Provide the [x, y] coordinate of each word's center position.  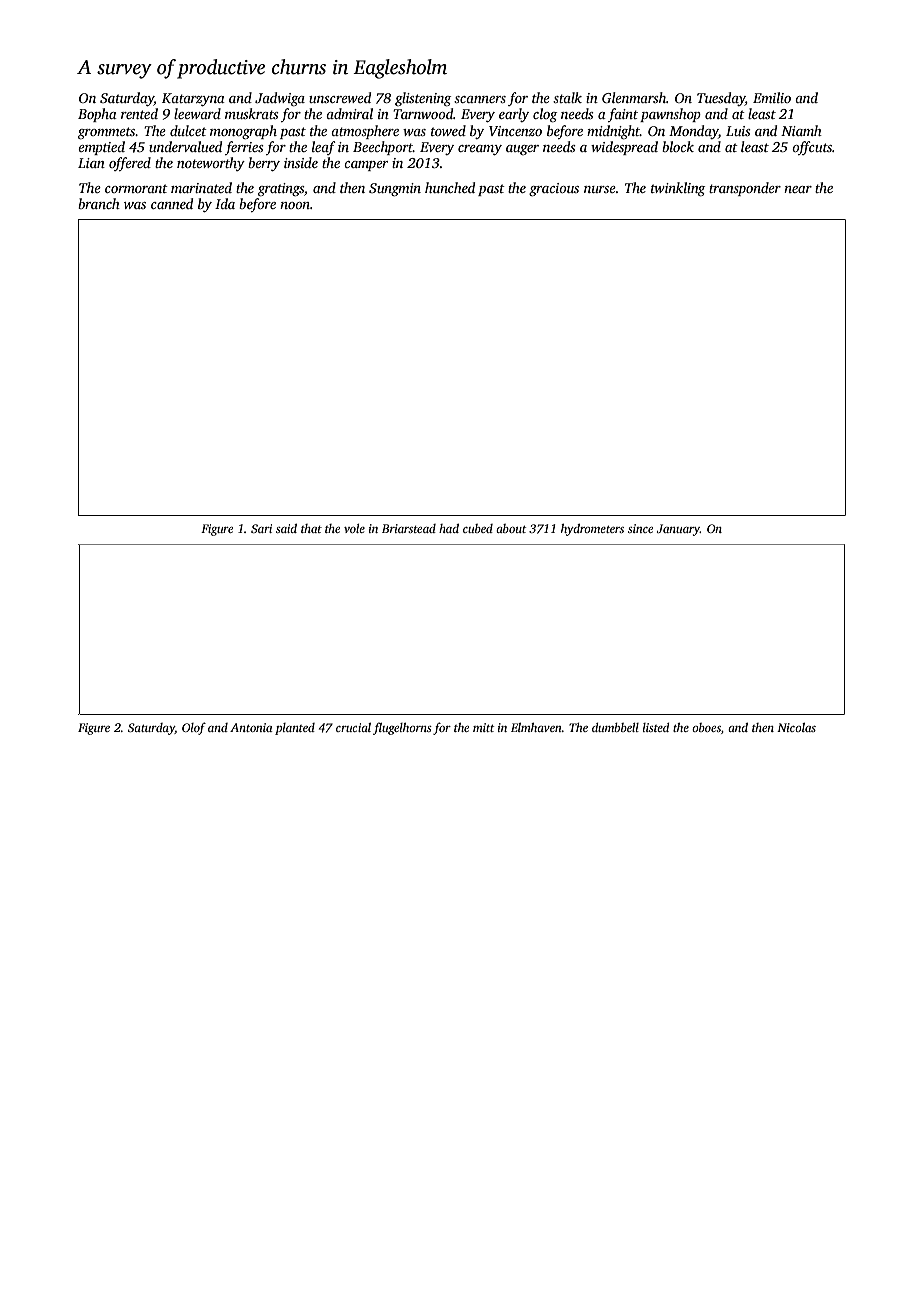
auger [522, 150]
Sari [261, 528]
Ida [225, 203]
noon [295, 205]
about [511, 528]
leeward [197, 113]
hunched [450, 187]
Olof [194, 728]
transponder [745, 189]
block [678, 146]
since [640, 528]
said [286, 528]
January [678, 530]
